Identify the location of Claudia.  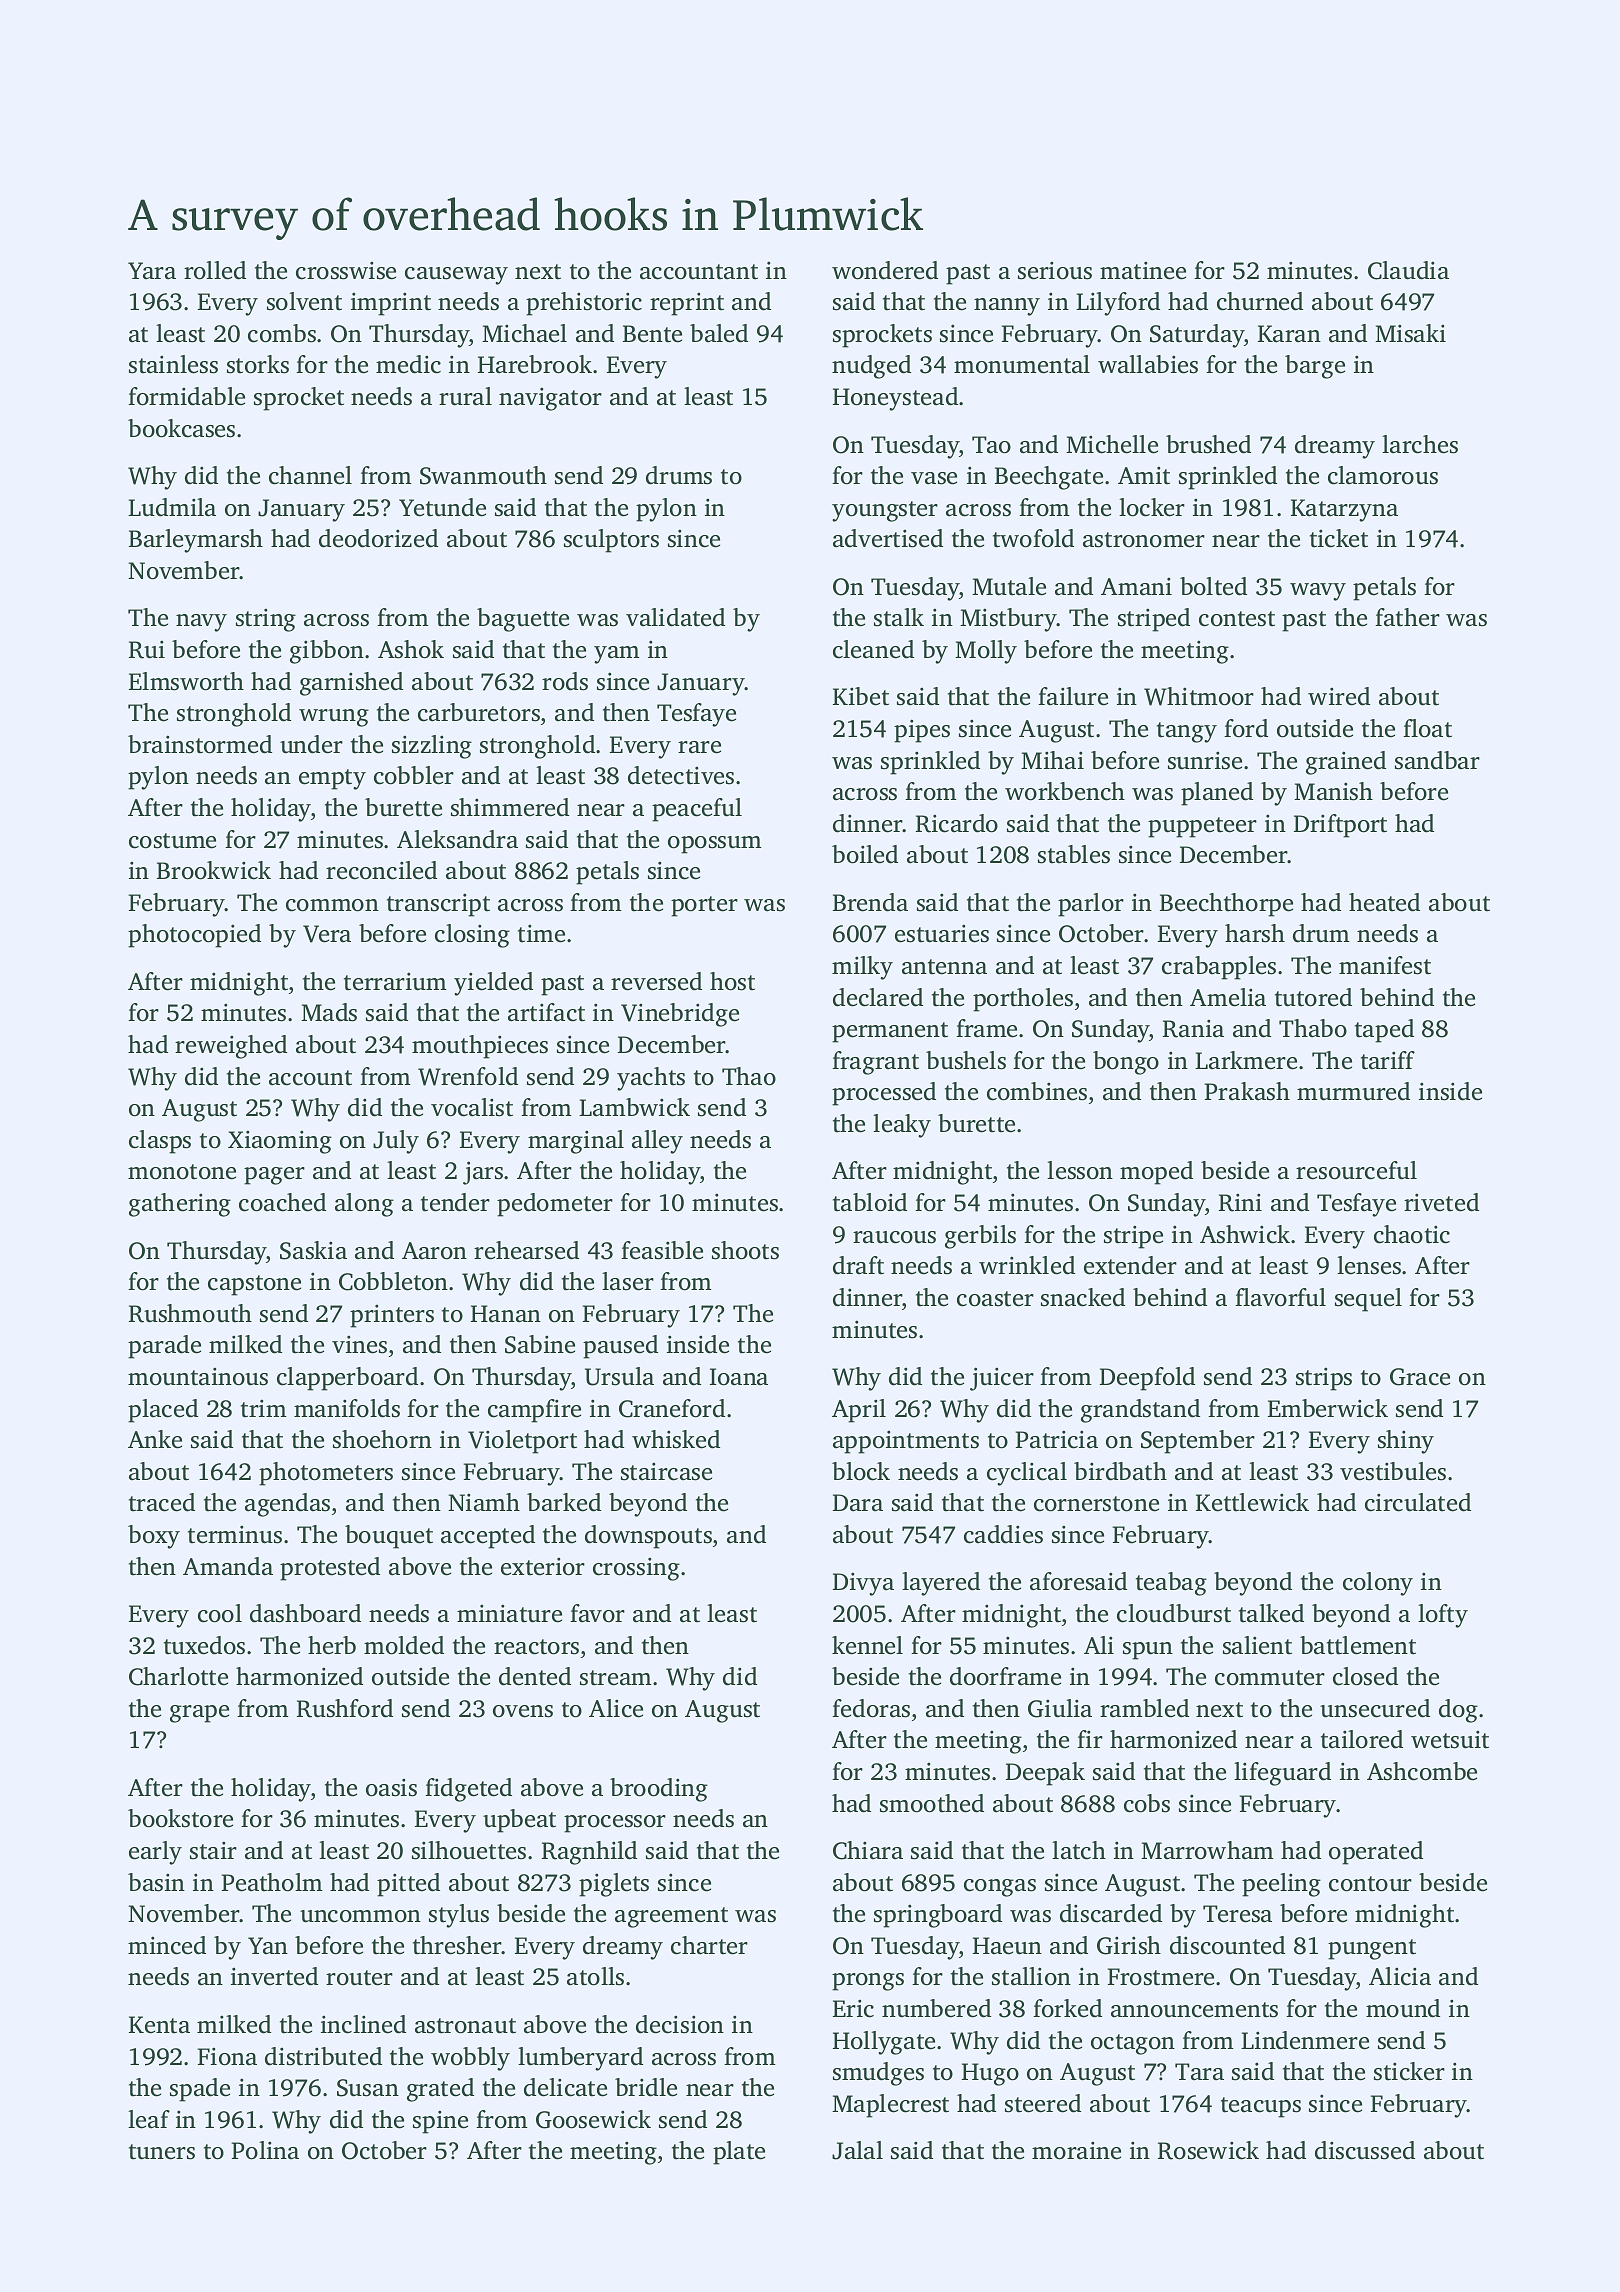
(1408, 270).
